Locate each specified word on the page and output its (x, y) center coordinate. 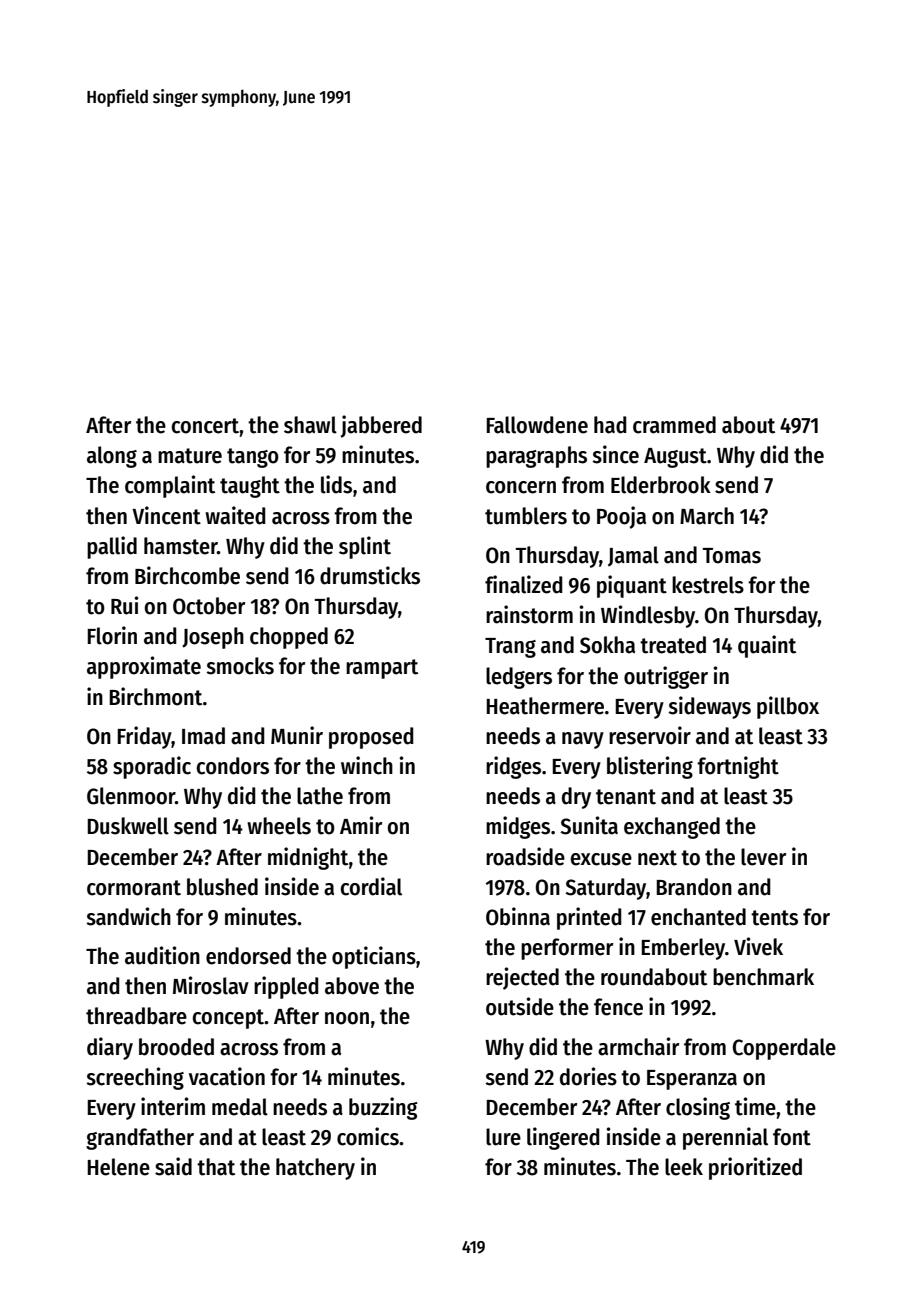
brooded (176, 1047)
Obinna (518, 916)
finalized (524, 584)
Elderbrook (661, 485)
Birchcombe (187, 575)
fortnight (738, 767)
